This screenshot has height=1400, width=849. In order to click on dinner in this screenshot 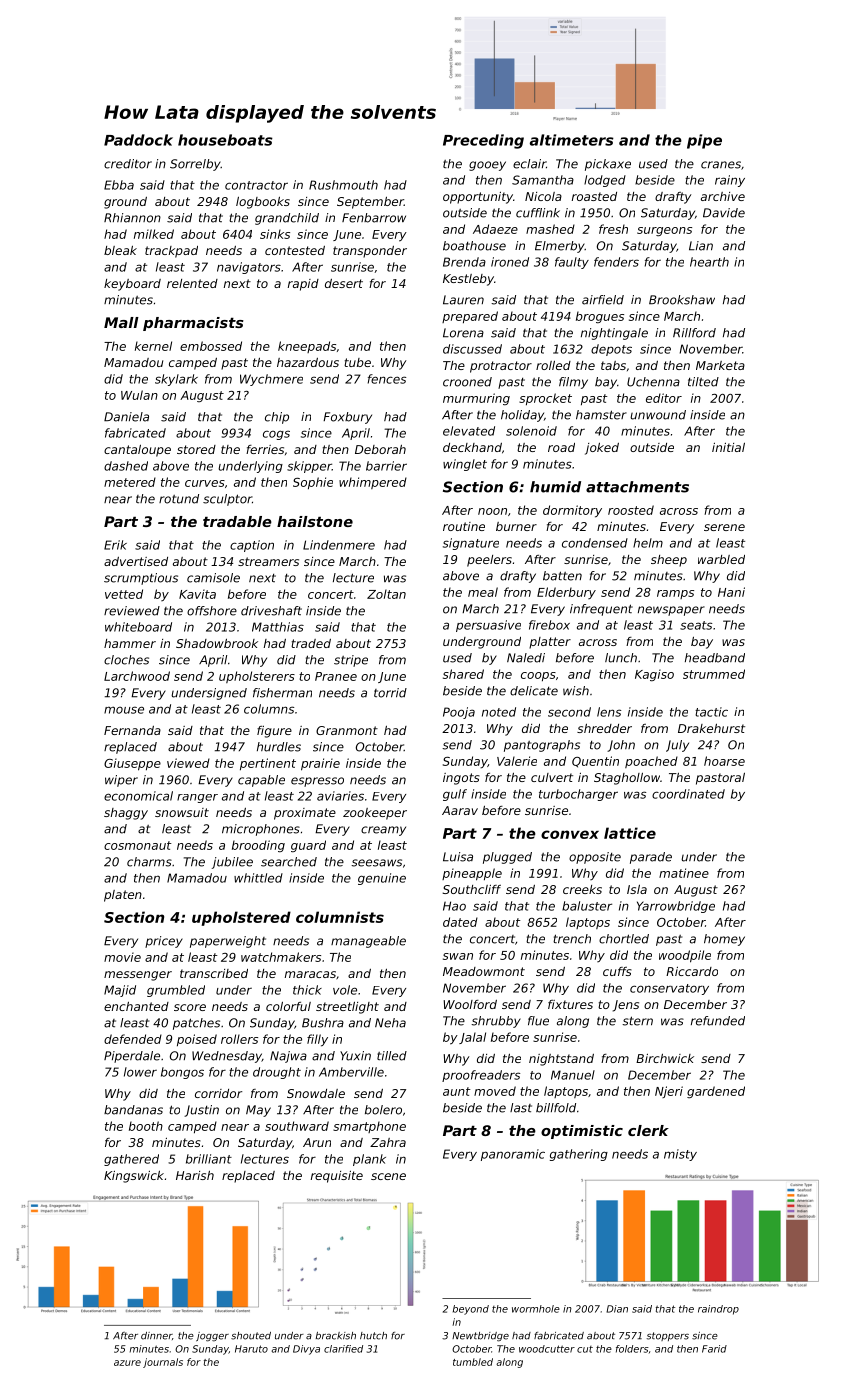, I will do `click(156, 1336)`.
